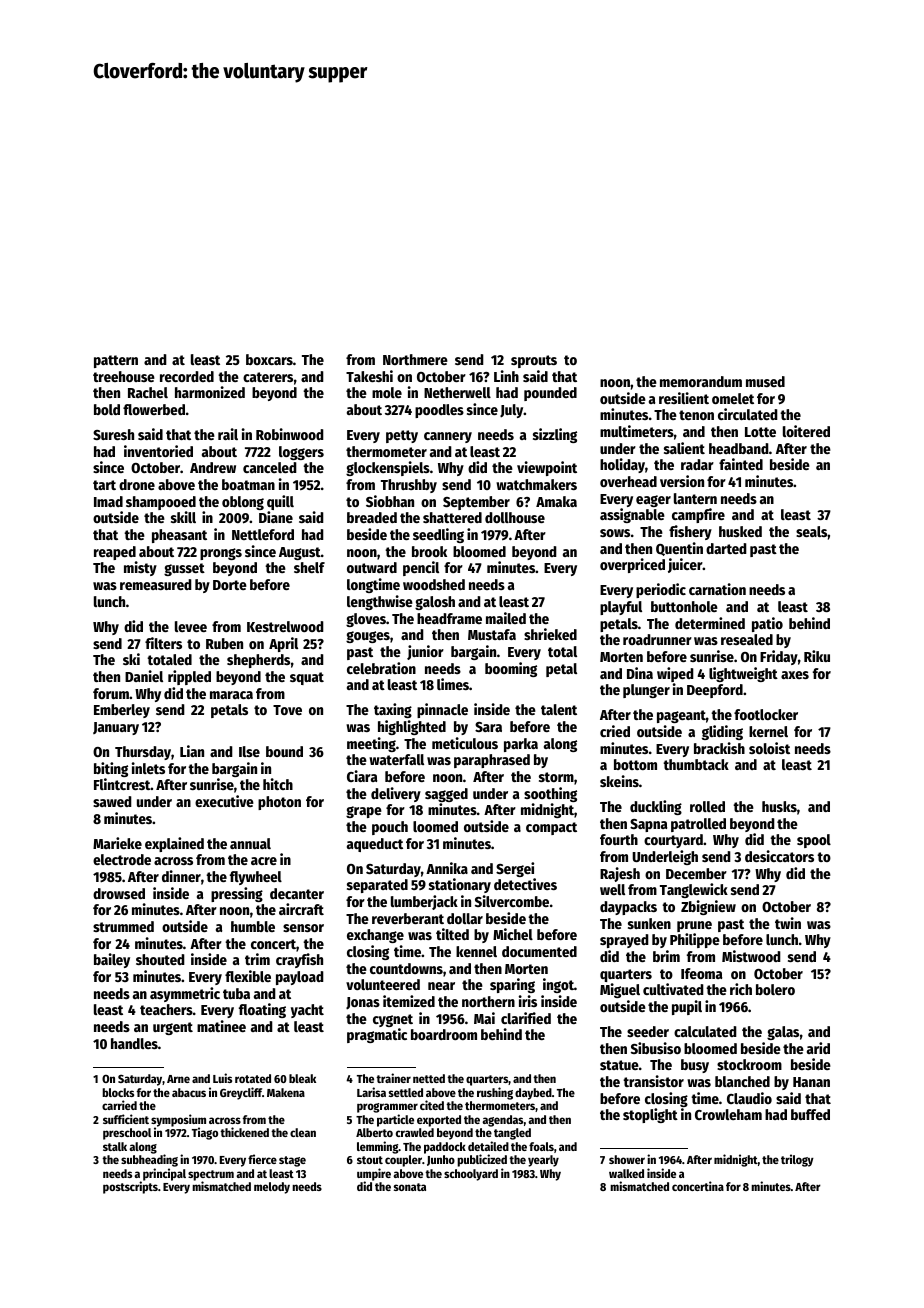 Image resolution: width=924 pixels, height=1308 pixels. I want to click on mused, so click(765, 381).
